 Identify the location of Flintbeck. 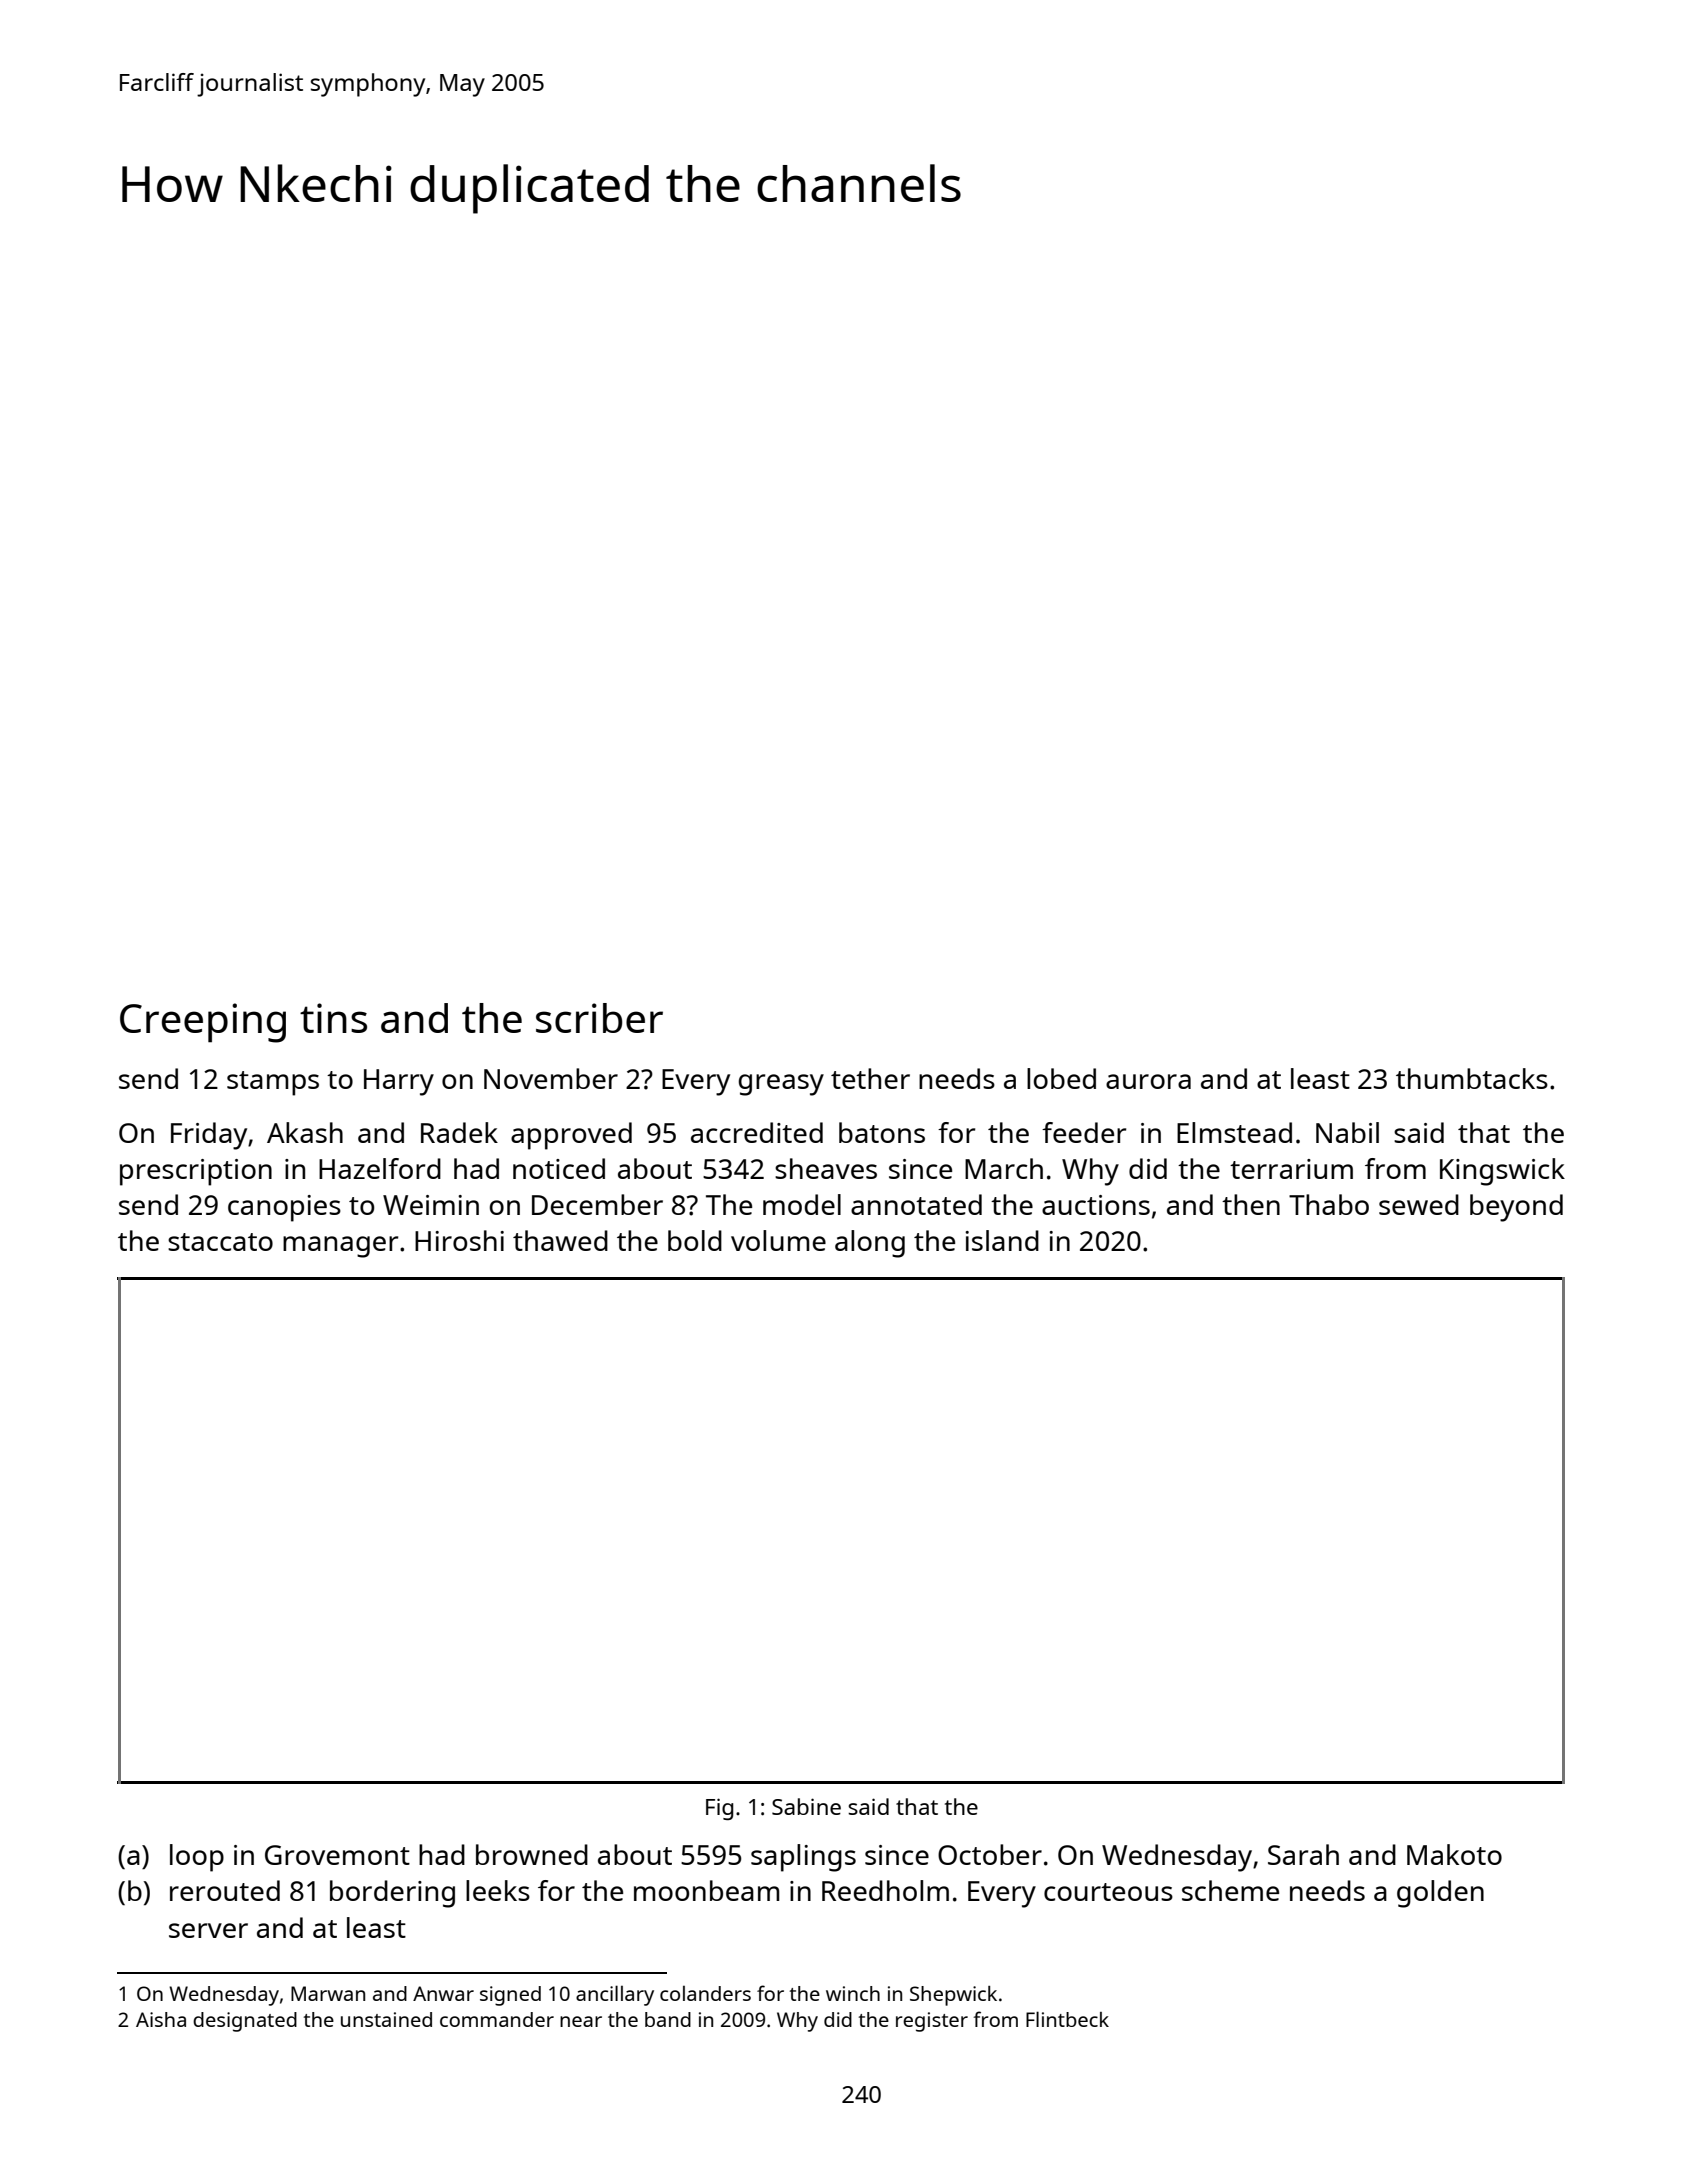
(1067, 2019).
